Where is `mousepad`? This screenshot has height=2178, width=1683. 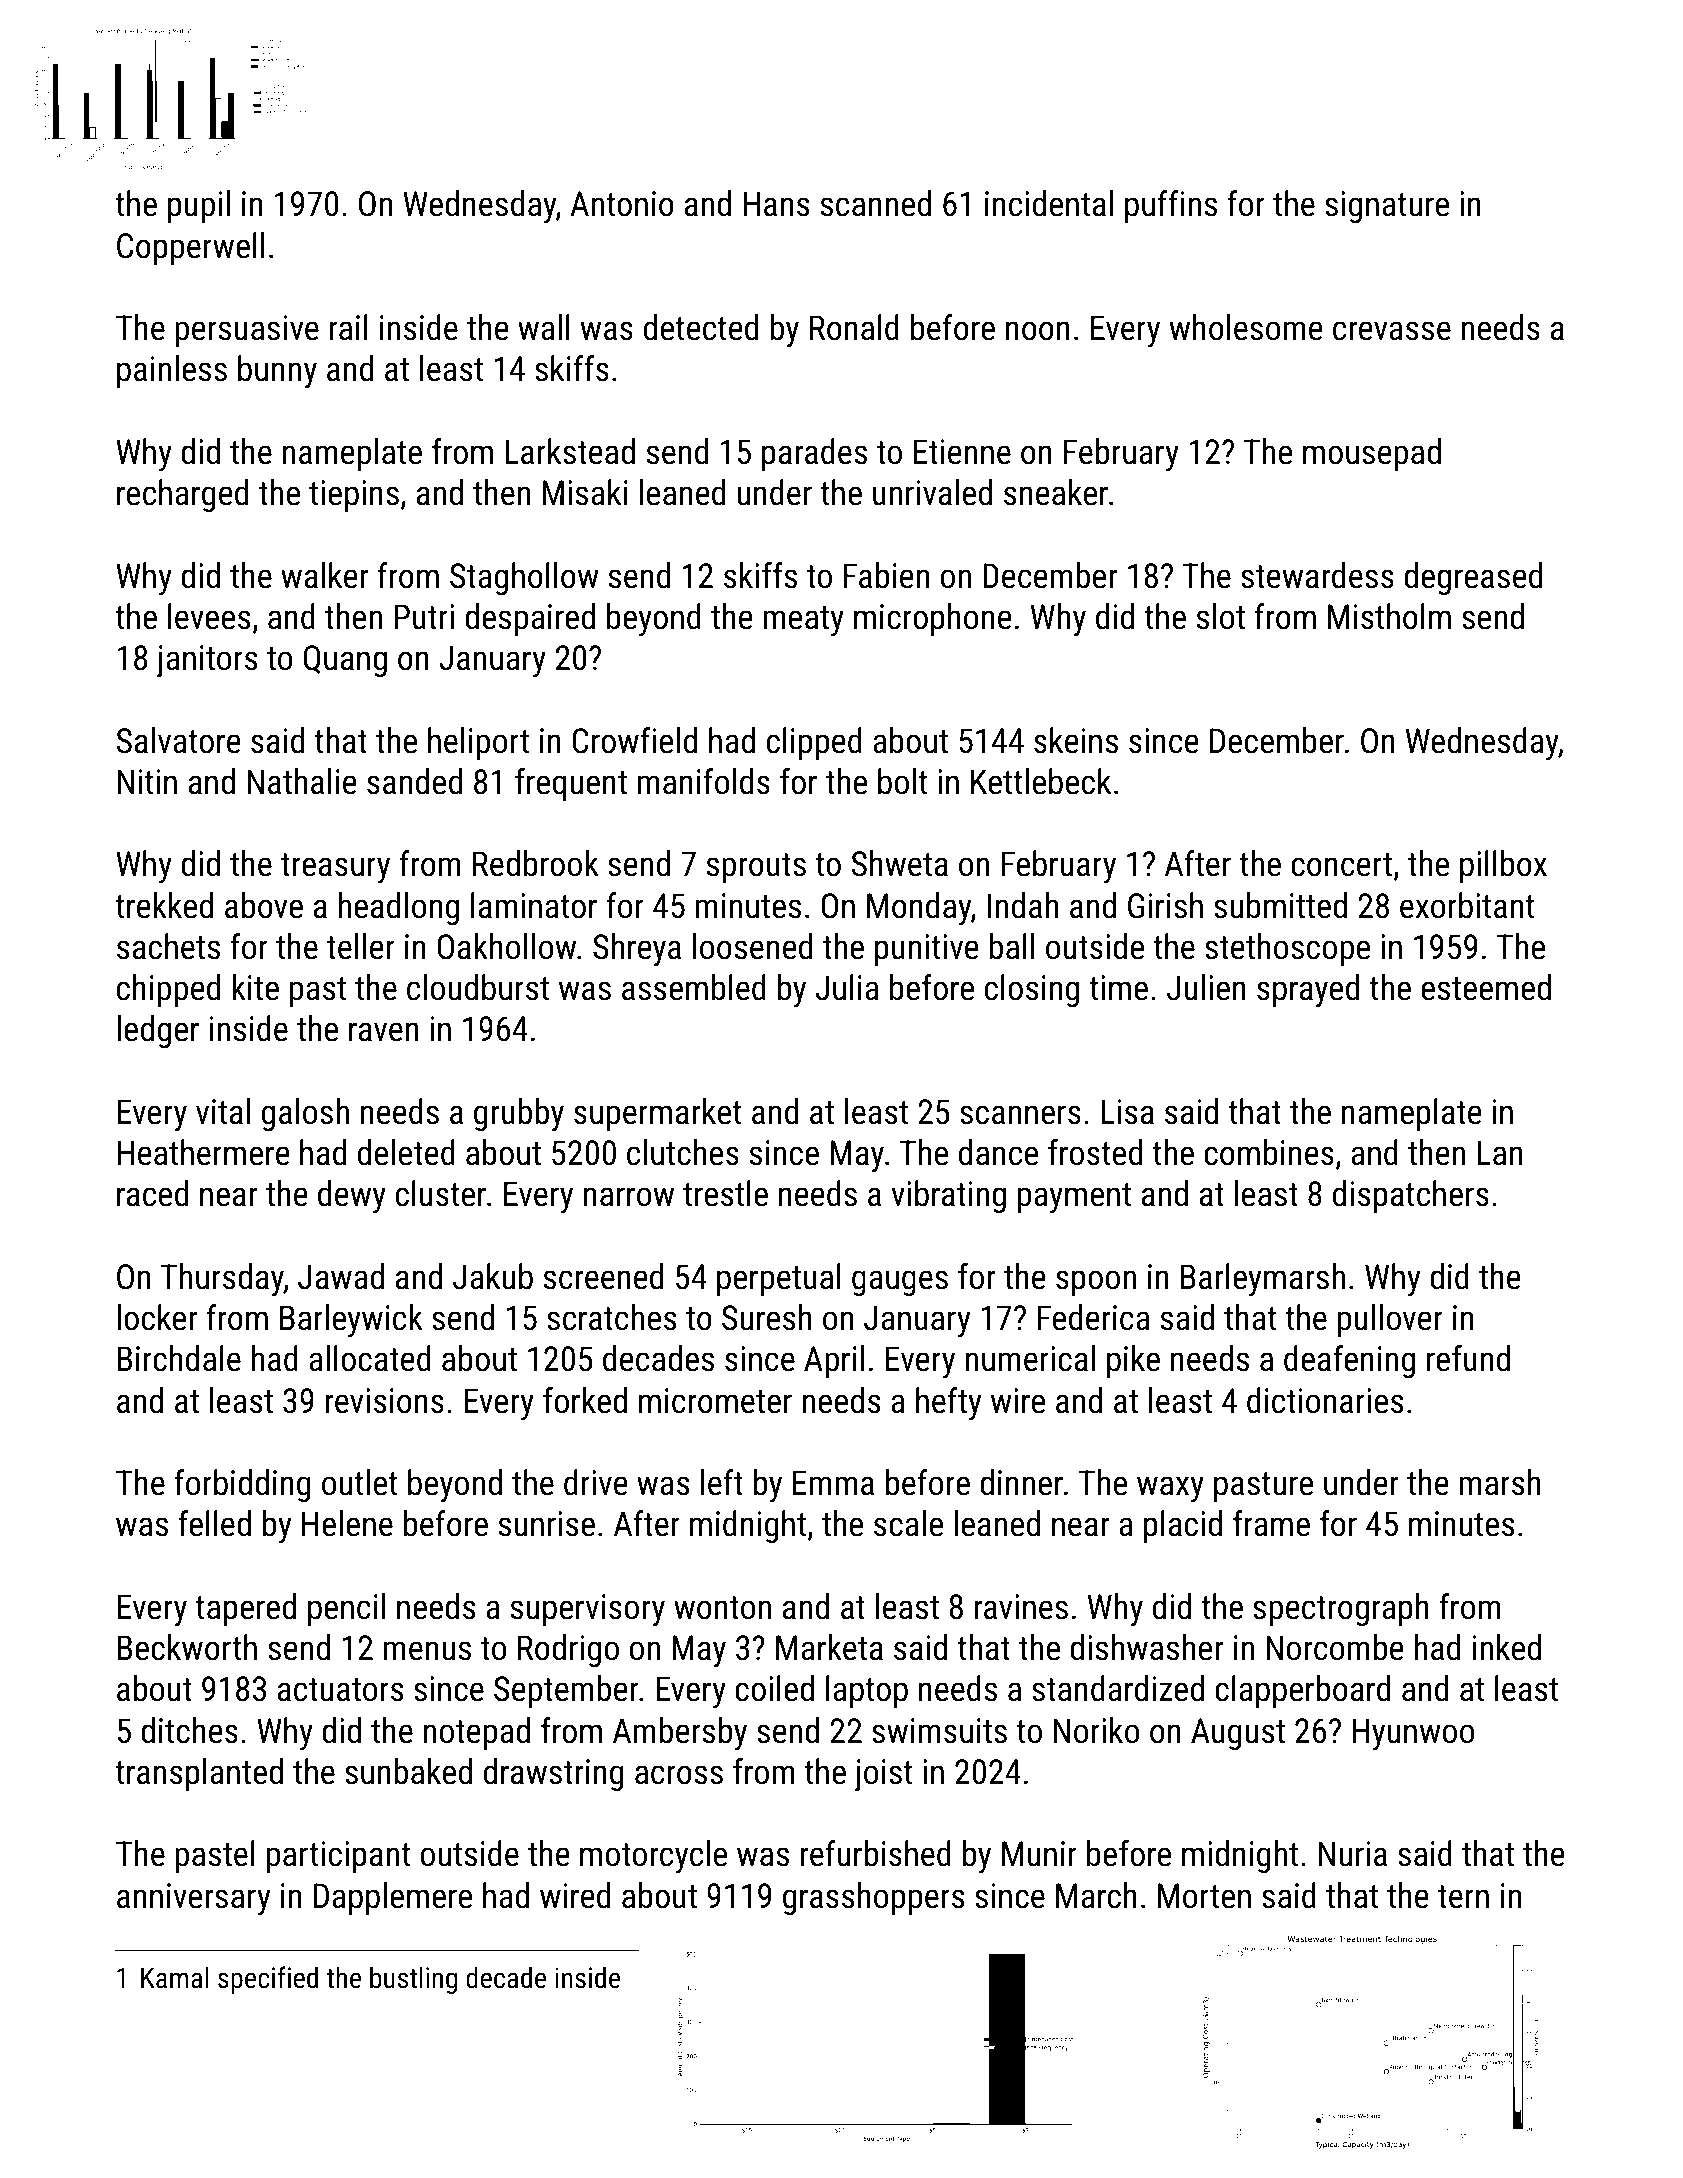 mousepad is located at coordinates (1372, 454).
